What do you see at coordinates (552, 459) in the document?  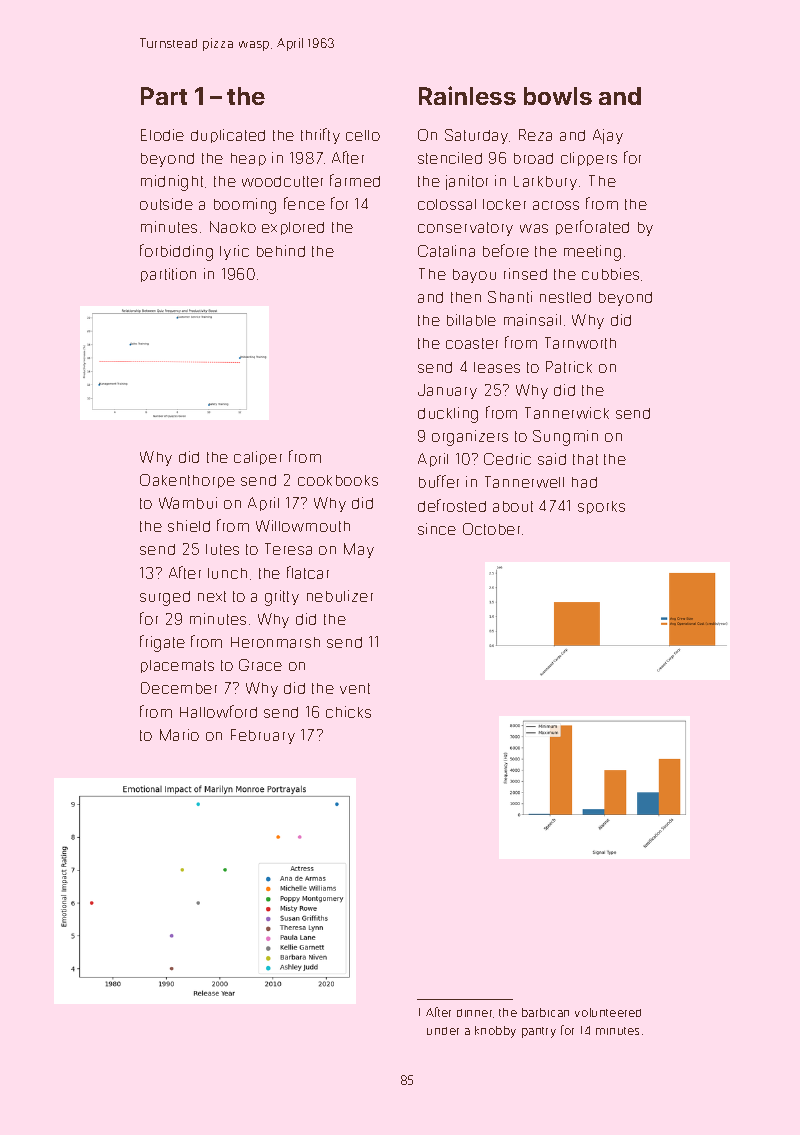 I see `said` at bounding box center [552, 459].
